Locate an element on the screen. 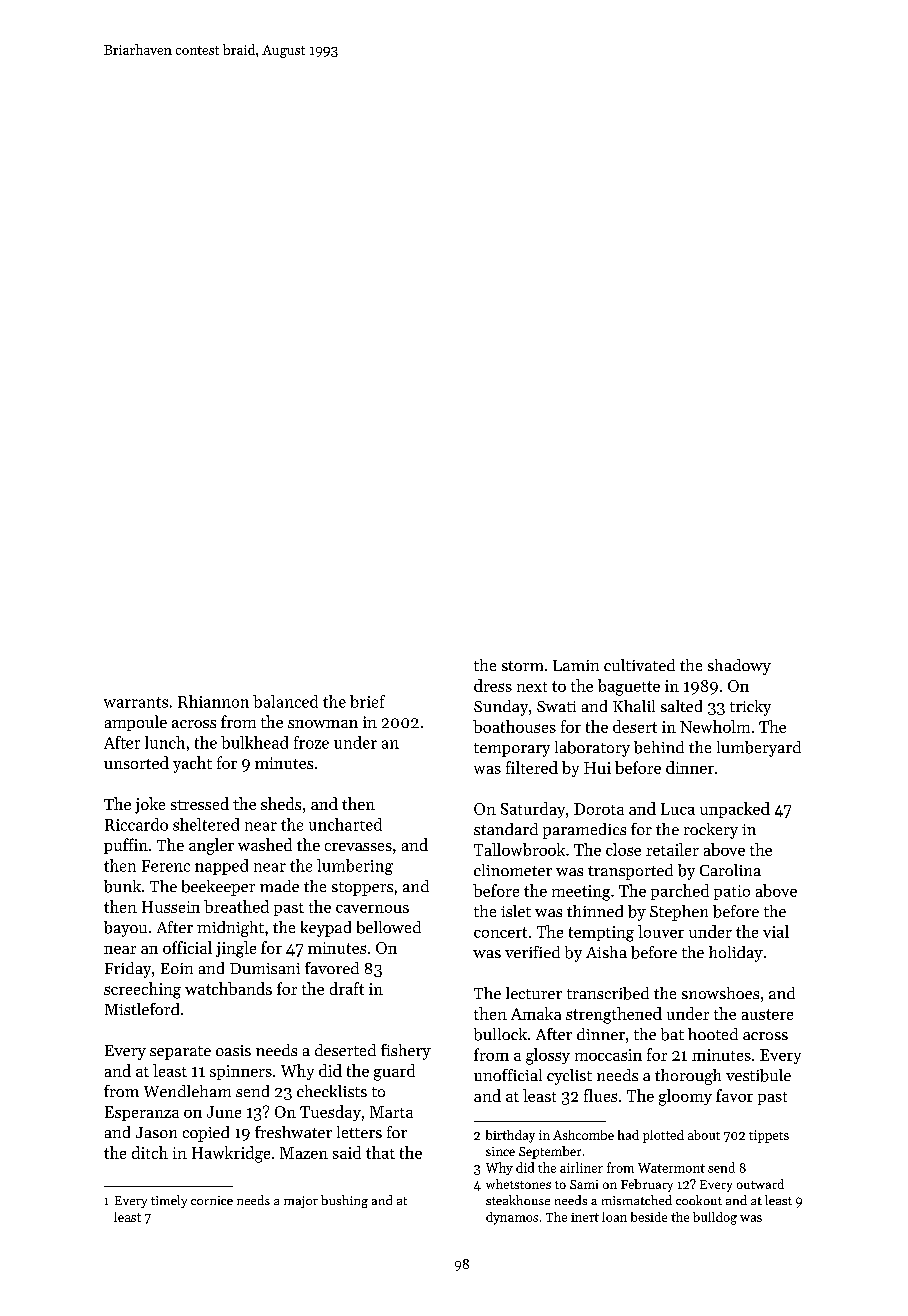  Hawkridge is located at coordinates (231, 1154).
